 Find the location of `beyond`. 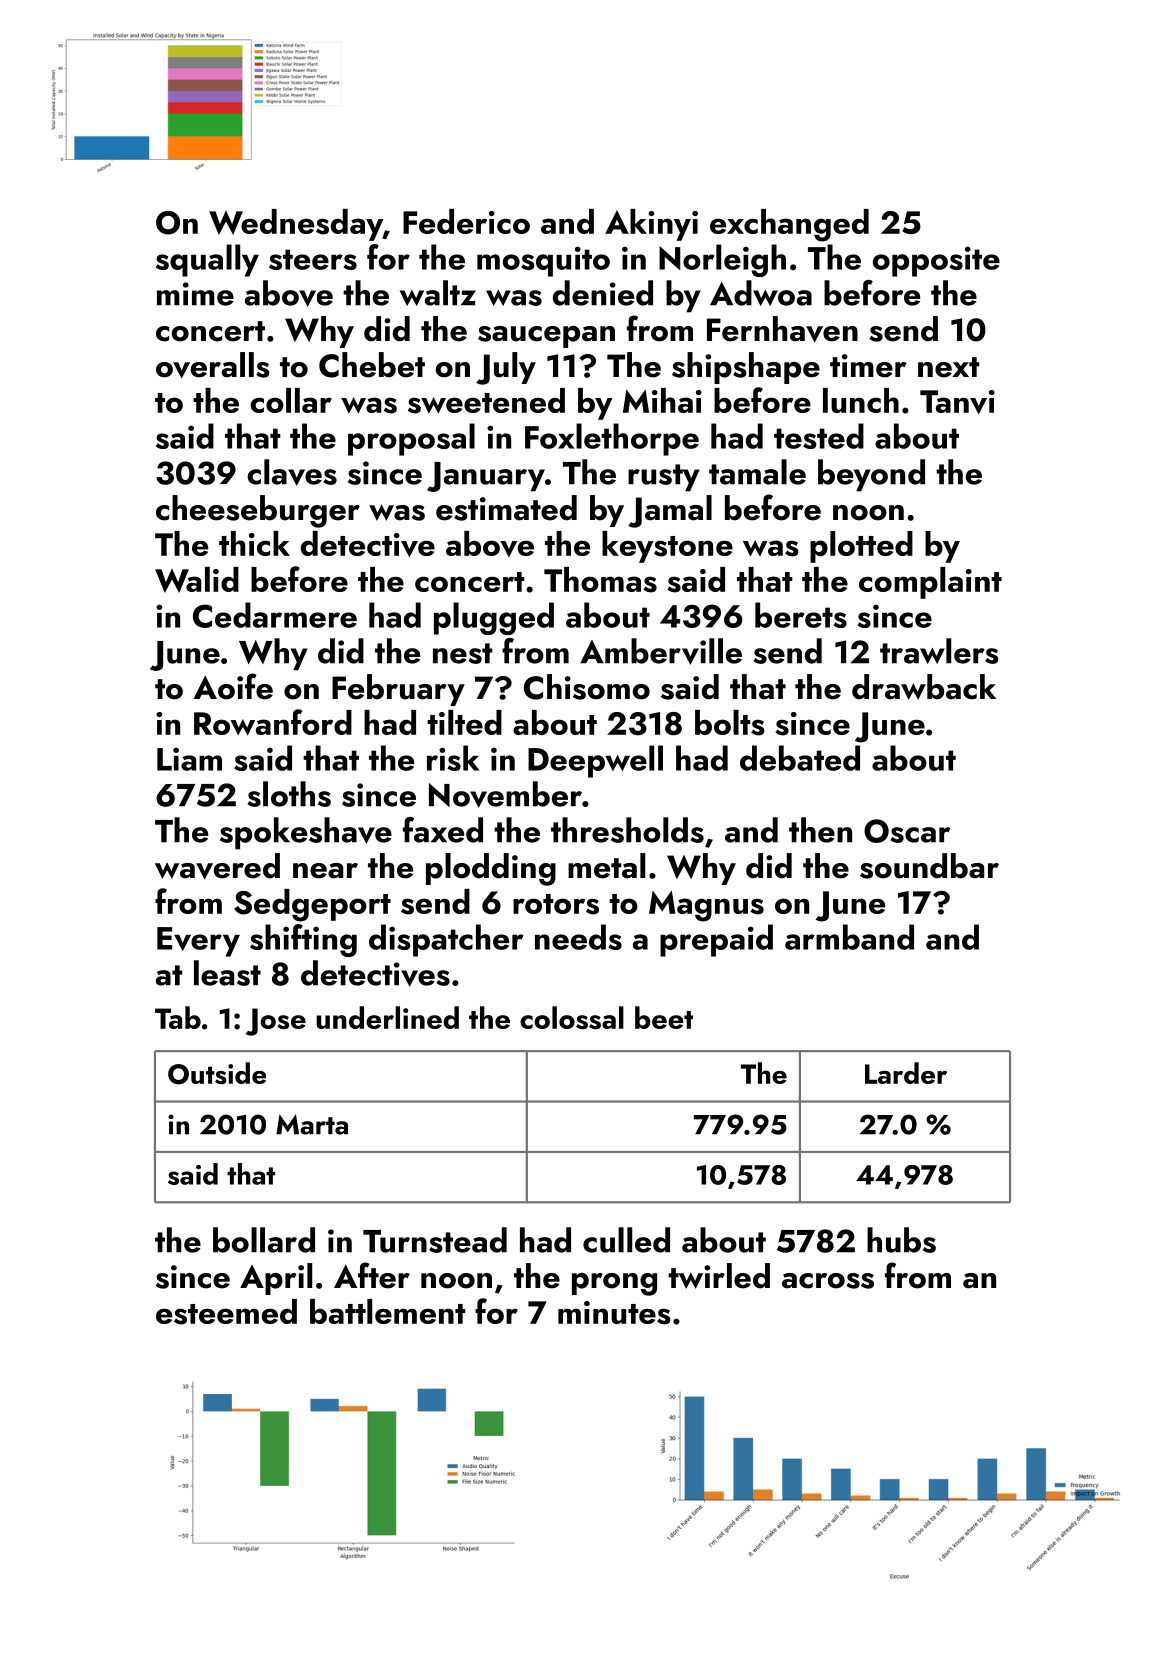

beyond is located at coordinates (871, 475).
